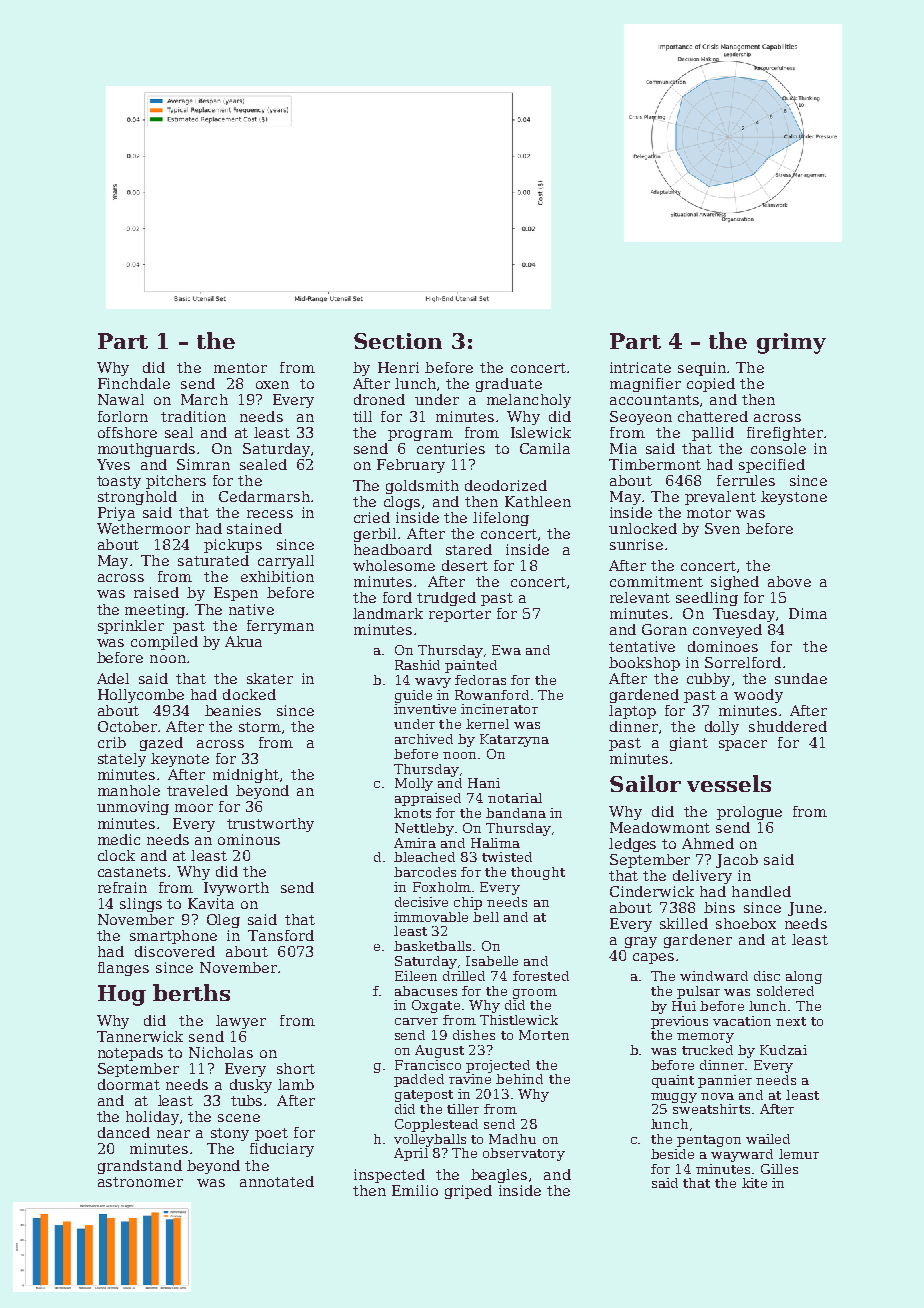  Describe the element at coordinates (282, 1150) in the image. I see `fiduciary` at that location.
